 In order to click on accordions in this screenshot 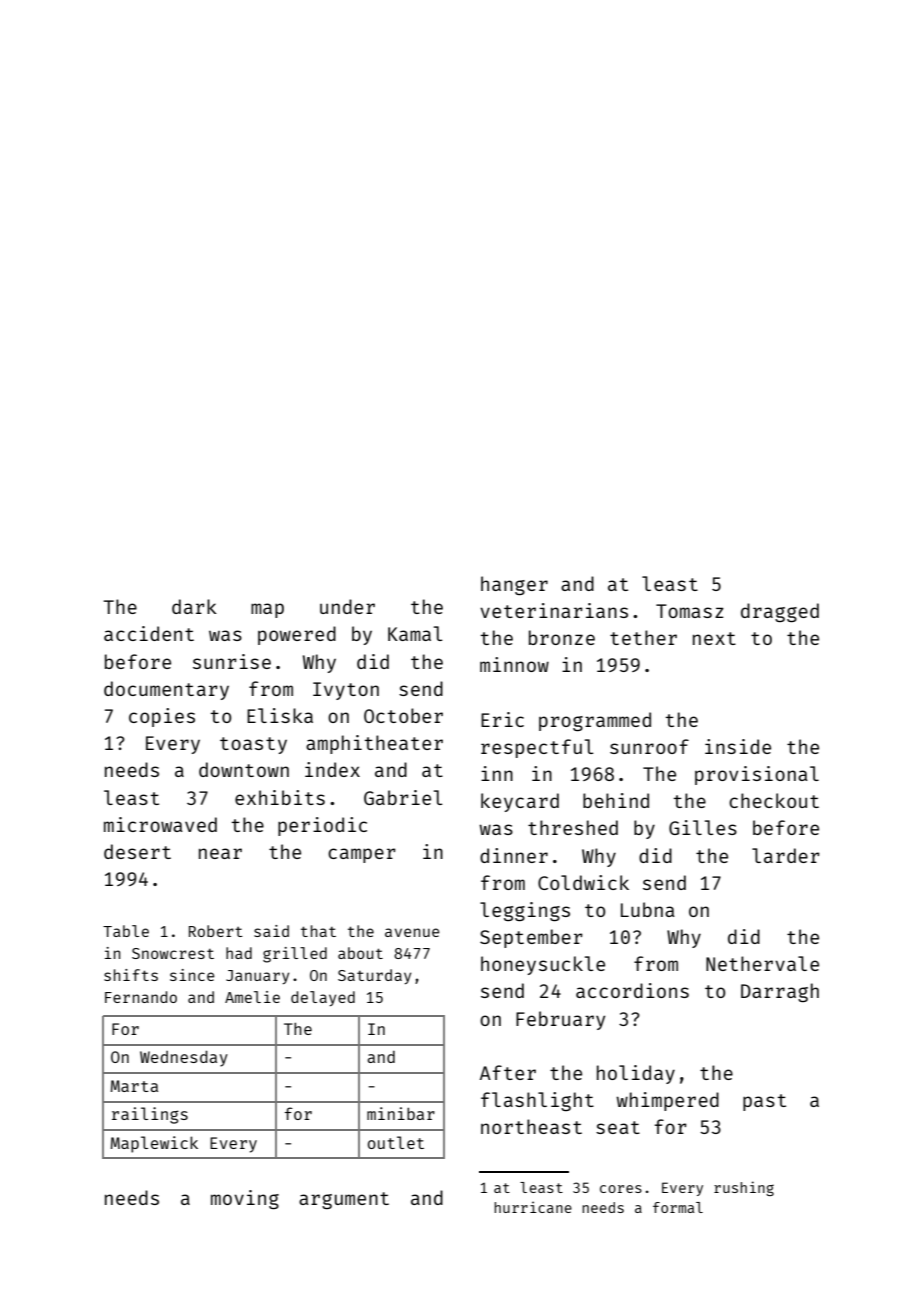, I will do `click(632, 990)`.
